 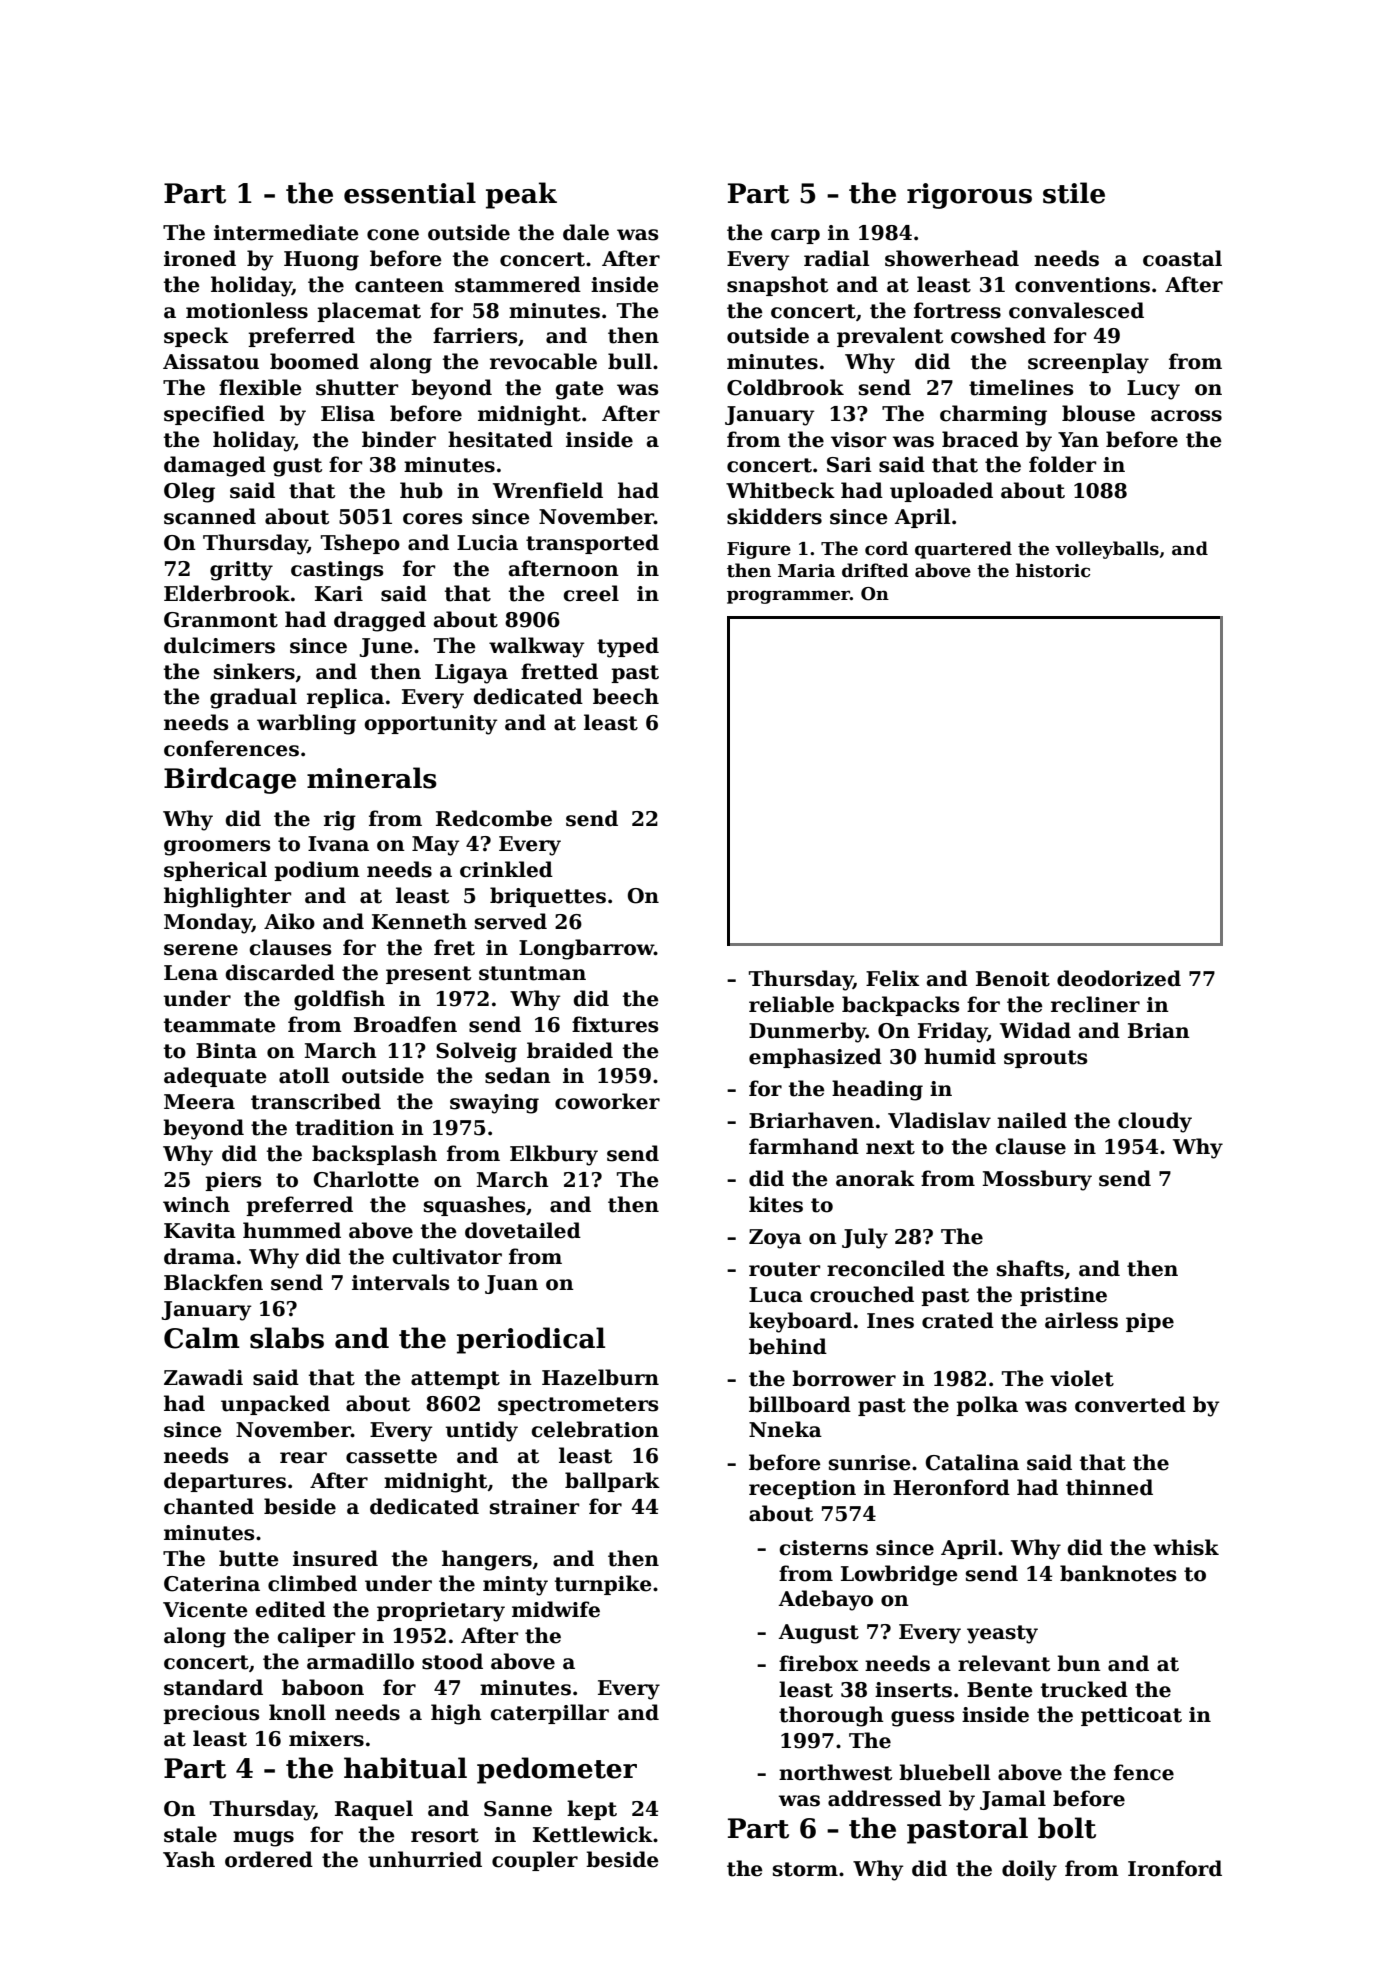 I want to click on stile, so click(x=1074, y=193).
